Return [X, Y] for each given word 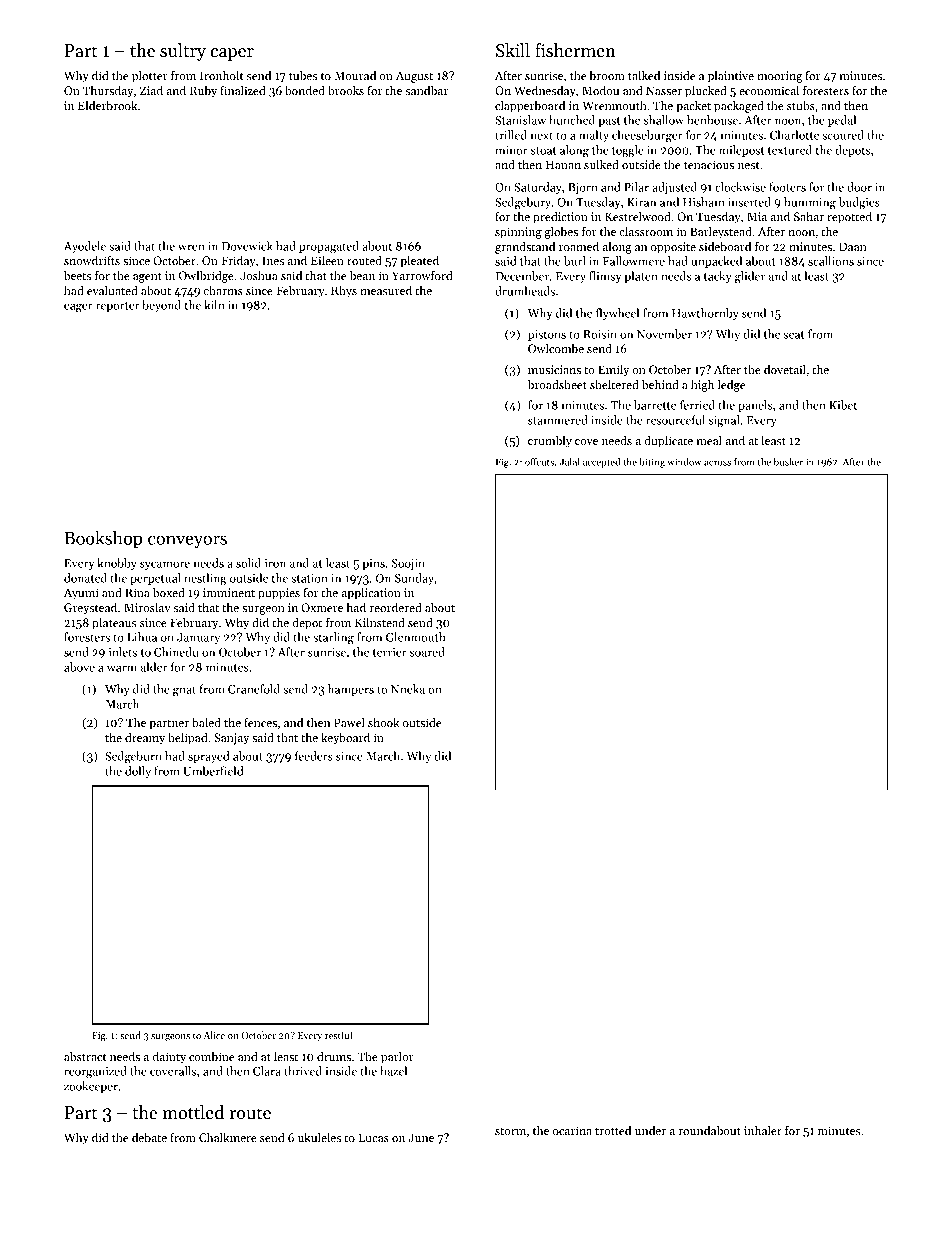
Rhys [344, 292]
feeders [314, 756]
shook [384, 722]
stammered [558, 420]
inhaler [763, 1130]
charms [223, 290]
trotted [613, 1130]
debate [149, 1137]
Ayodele [85, 247]
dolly [138, 772]
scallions [831, 261]
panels [755, 406]
